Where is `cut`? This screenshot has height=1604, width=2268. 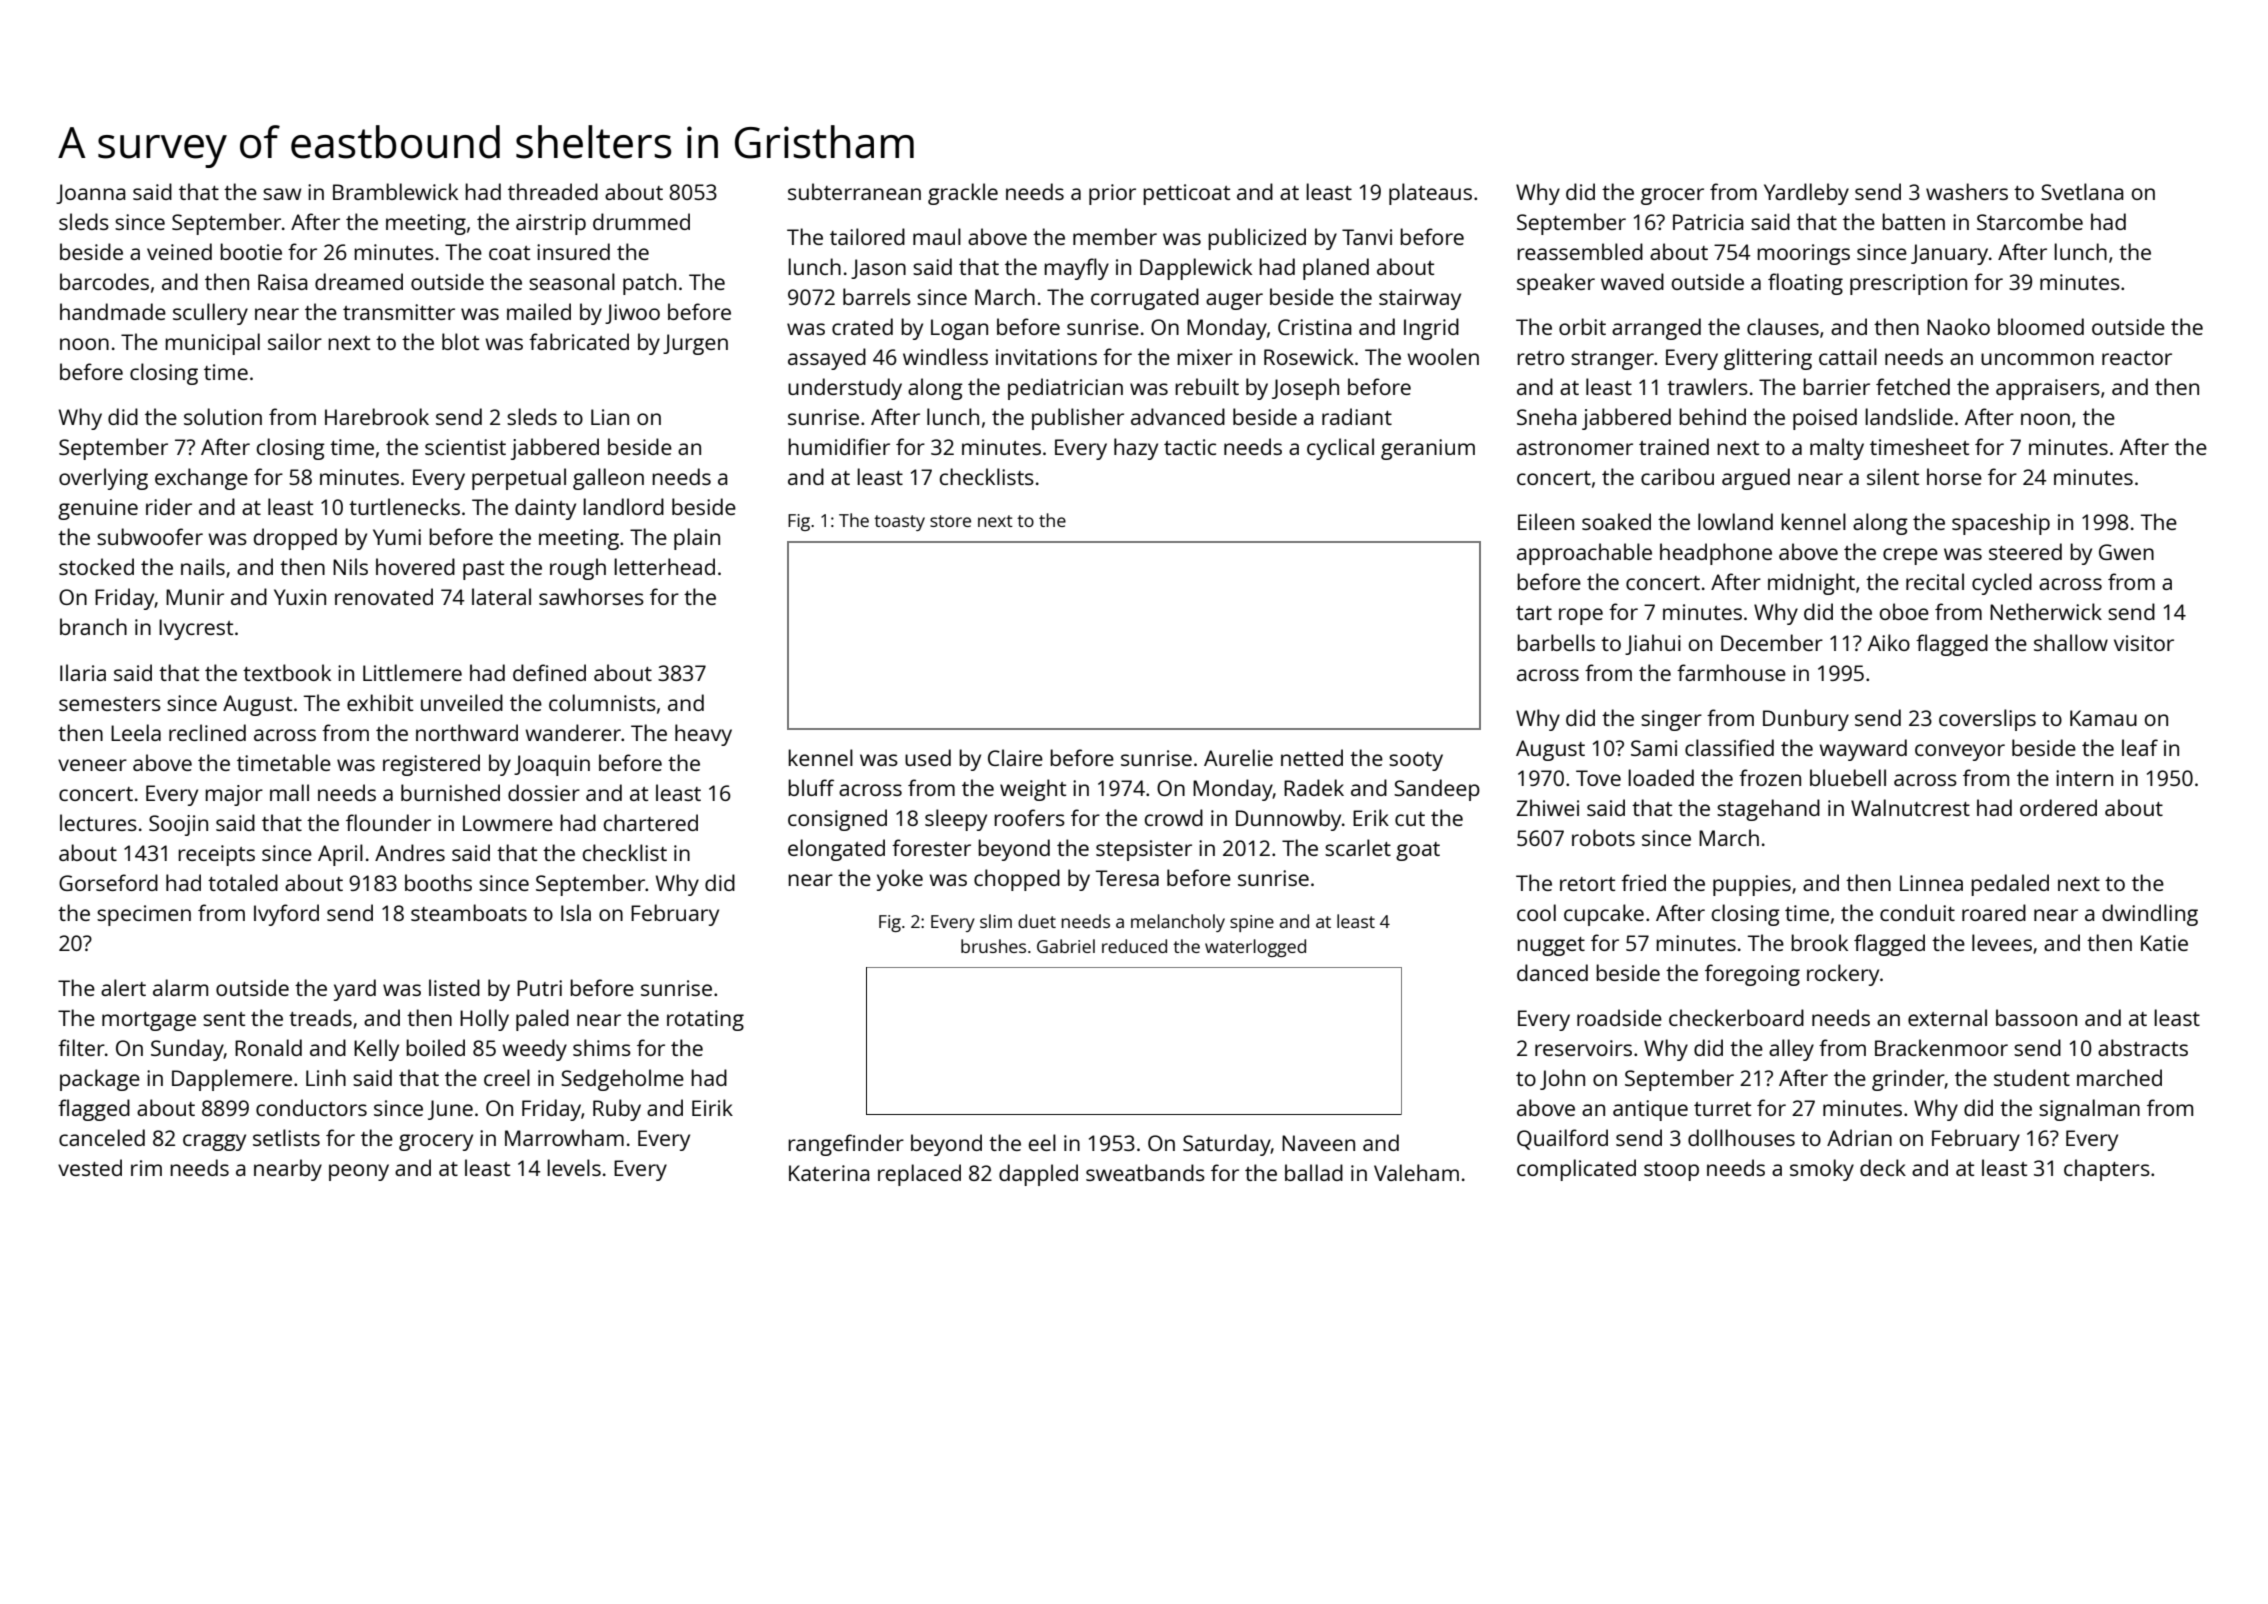
cut is located at coordinates (1410, 819).
